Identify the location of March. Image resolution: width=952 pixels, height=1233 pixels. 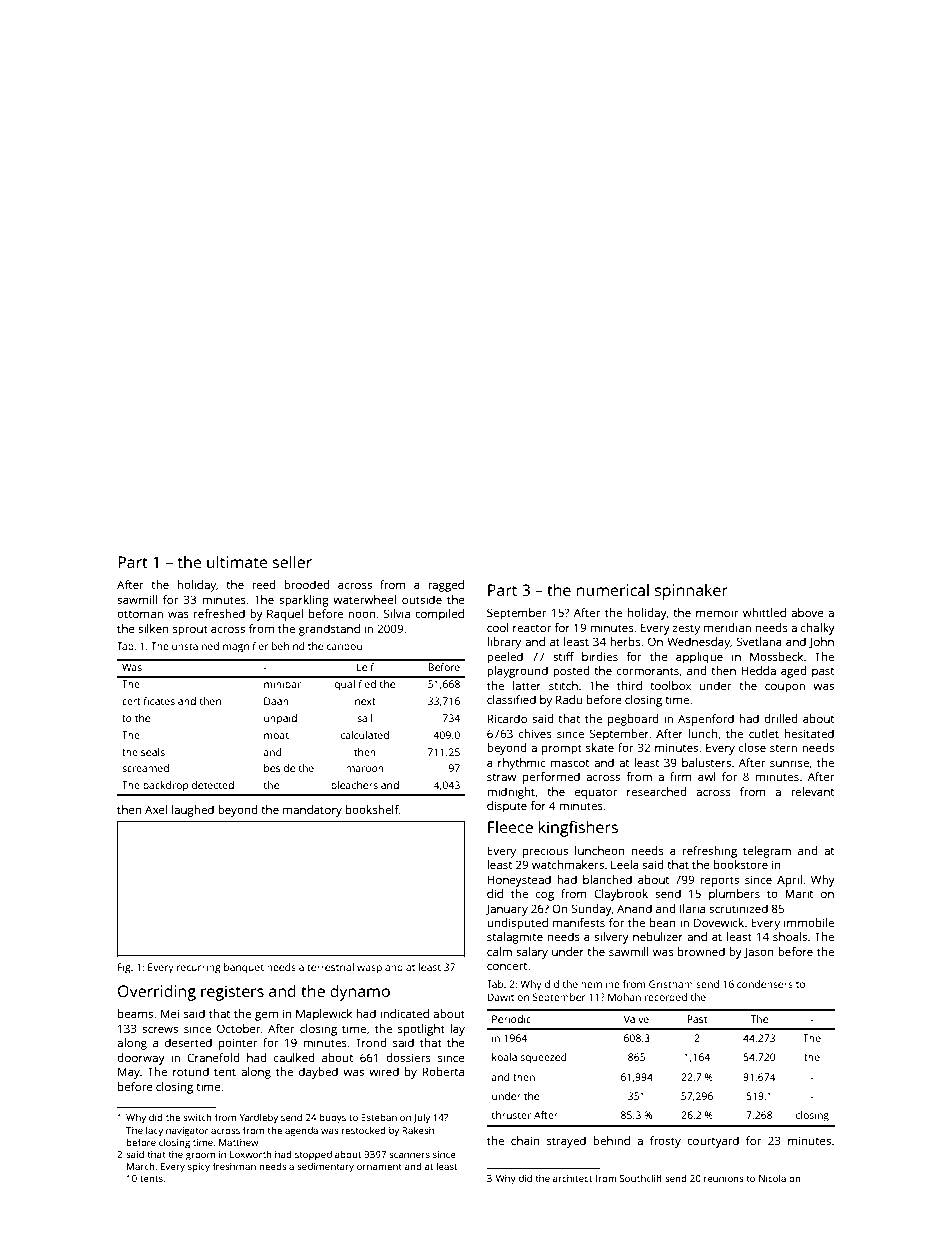
(141, 1166).
